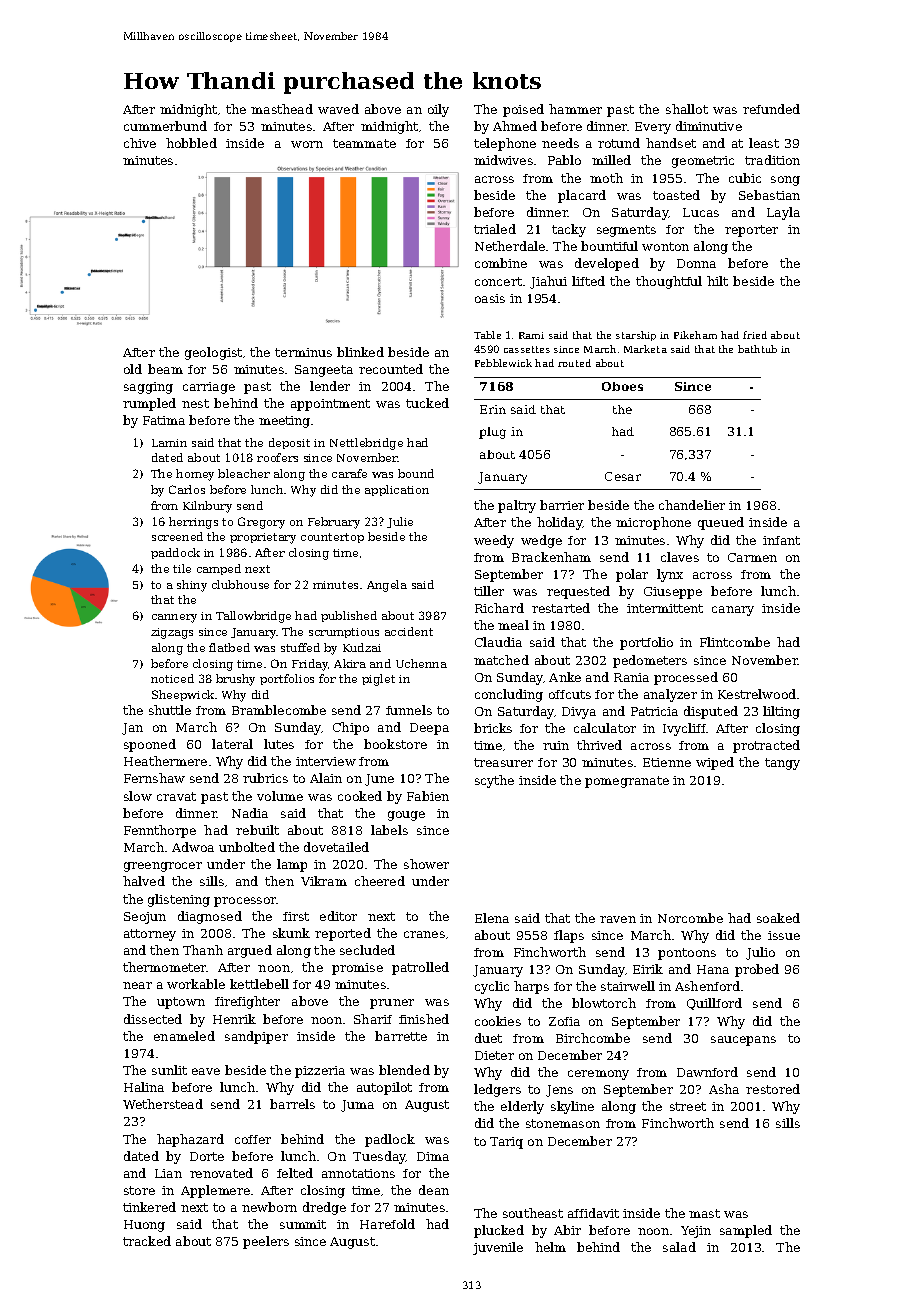  Describe the element at coordinates (778, 918) in the image. I see `soaked` at that location.
